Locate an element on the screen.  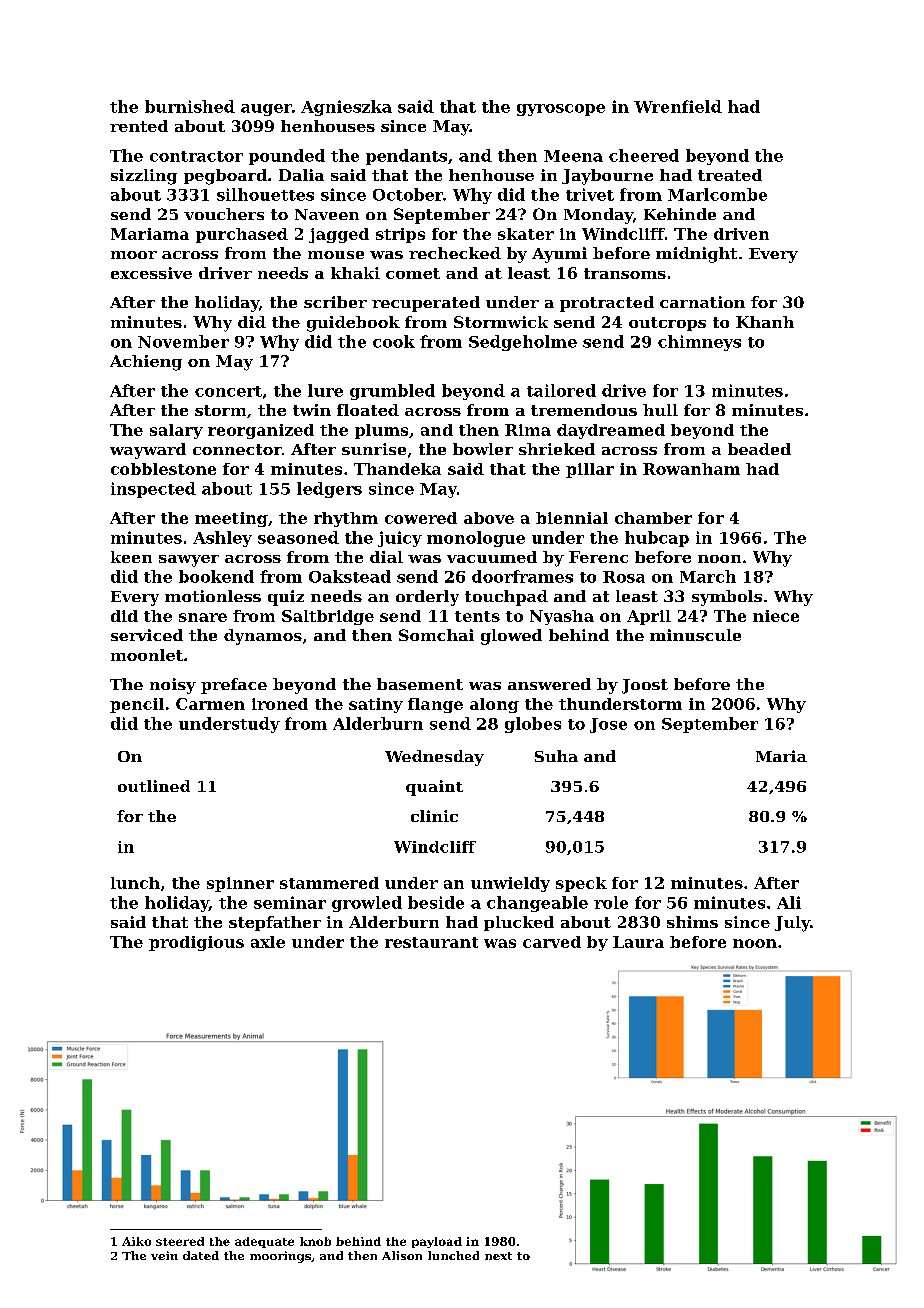
Sedgeholme is located at coordinates (523, 343).
